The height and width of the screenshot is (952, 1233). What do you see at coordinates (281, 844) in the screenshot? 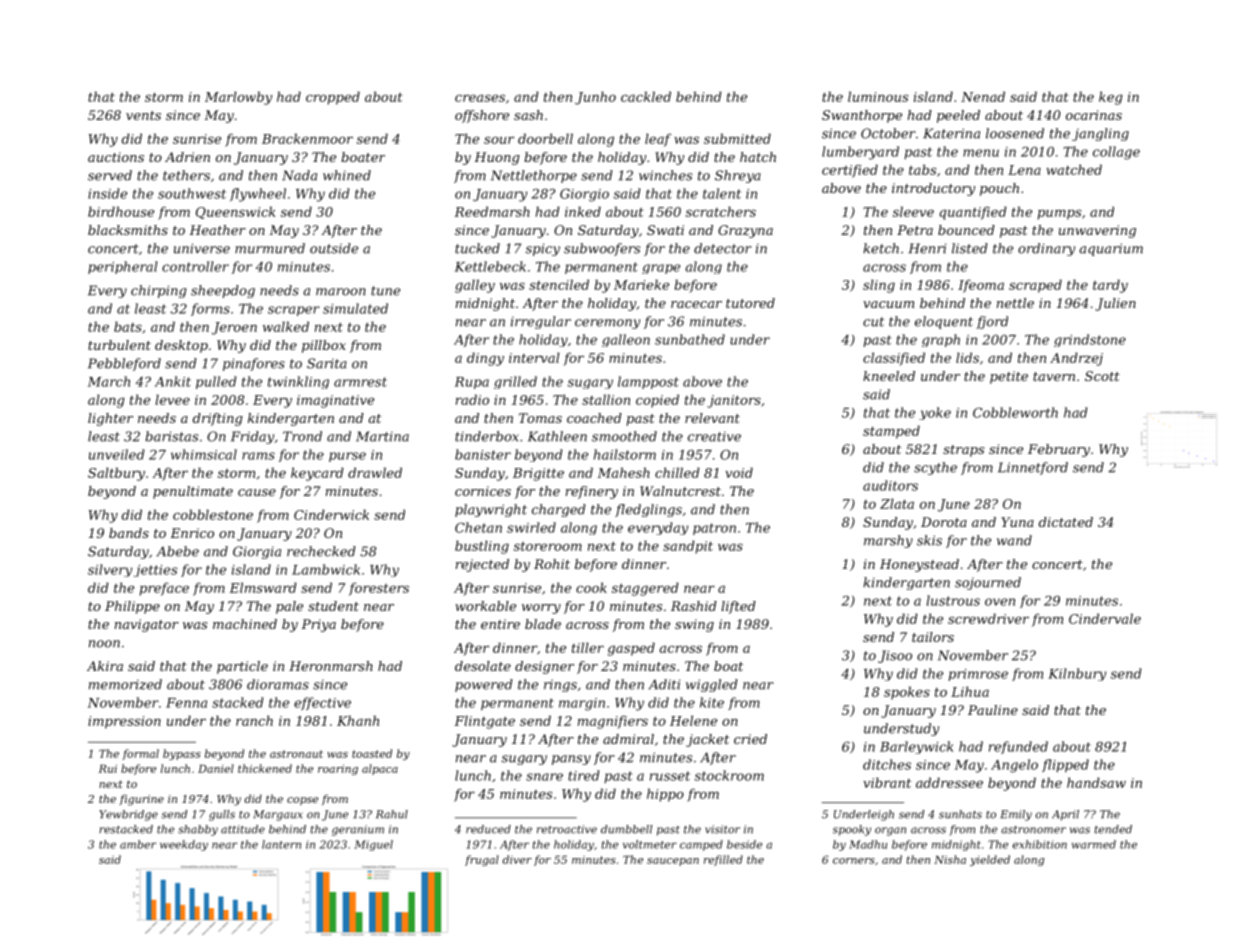
I see `lantern` at bounding box center [281, 844].
